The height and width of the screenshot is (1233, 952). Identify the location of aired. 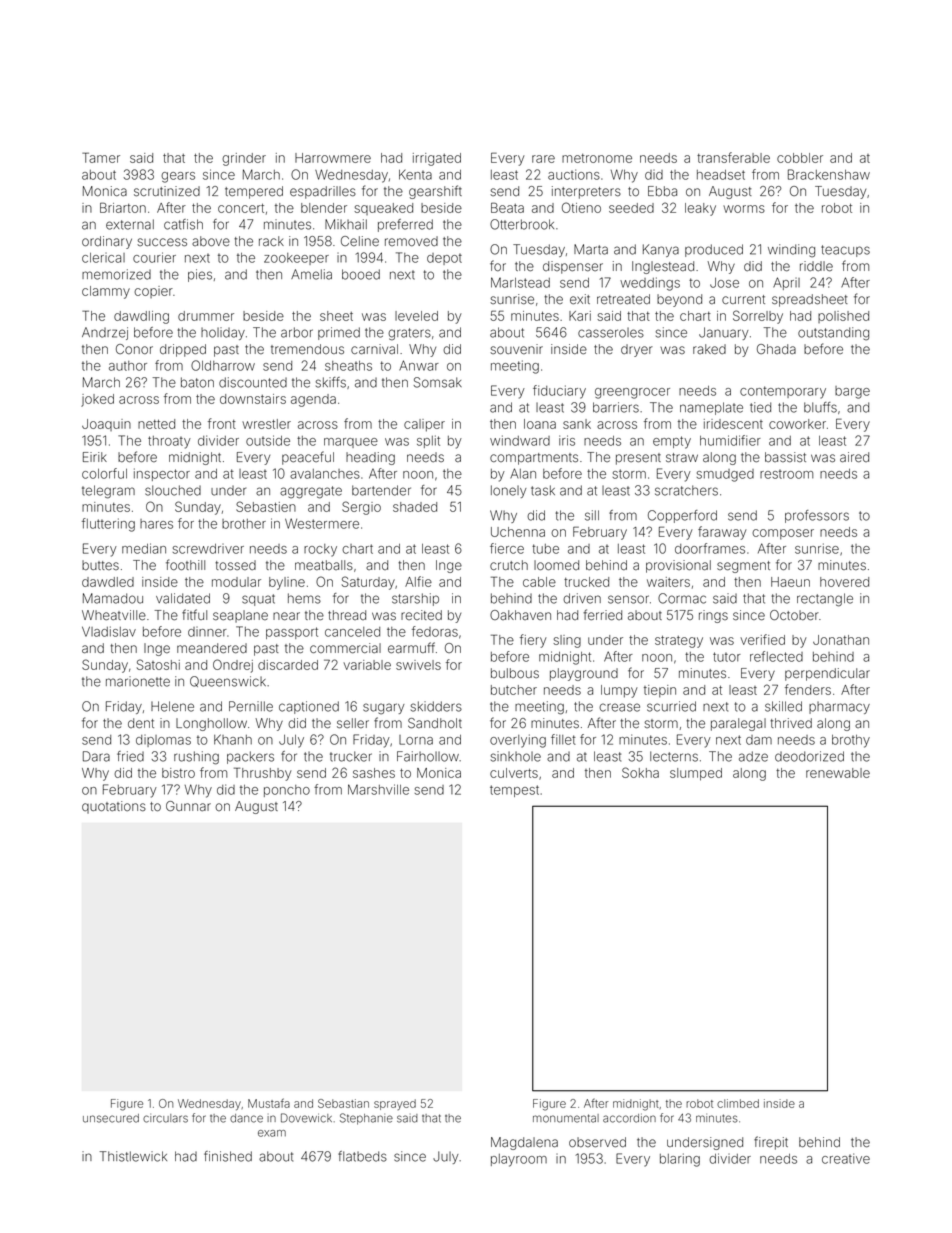
(854, 457).
